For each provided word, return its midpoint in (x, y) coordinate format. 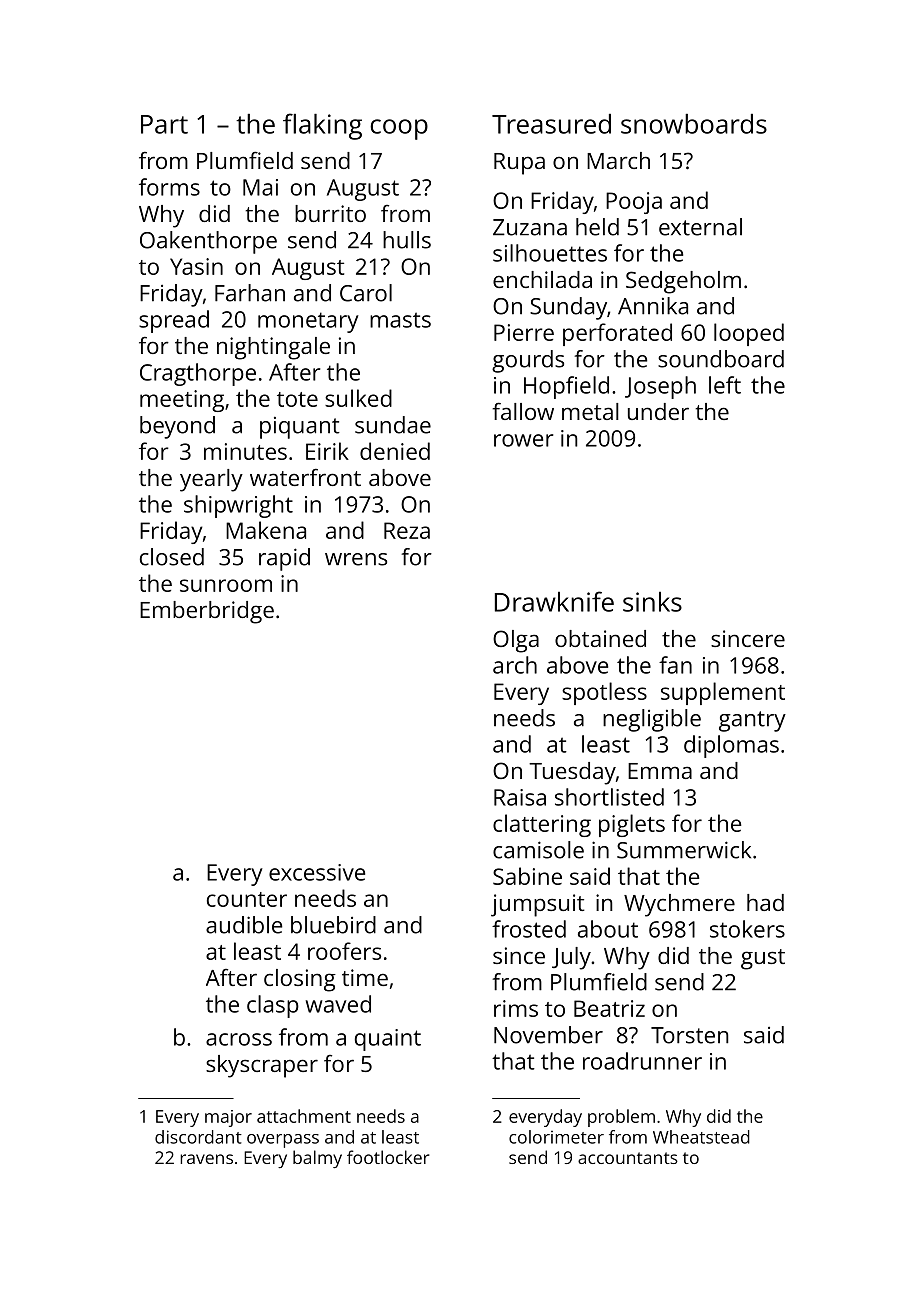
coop (399, 129)
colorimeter (556, 1137)
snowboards (694, 124)
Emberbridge (207, 612)
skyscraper (262, 1066)
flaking (322, 126)
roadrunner (642, 1061)
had (765, 902)
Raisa (520, 797)
